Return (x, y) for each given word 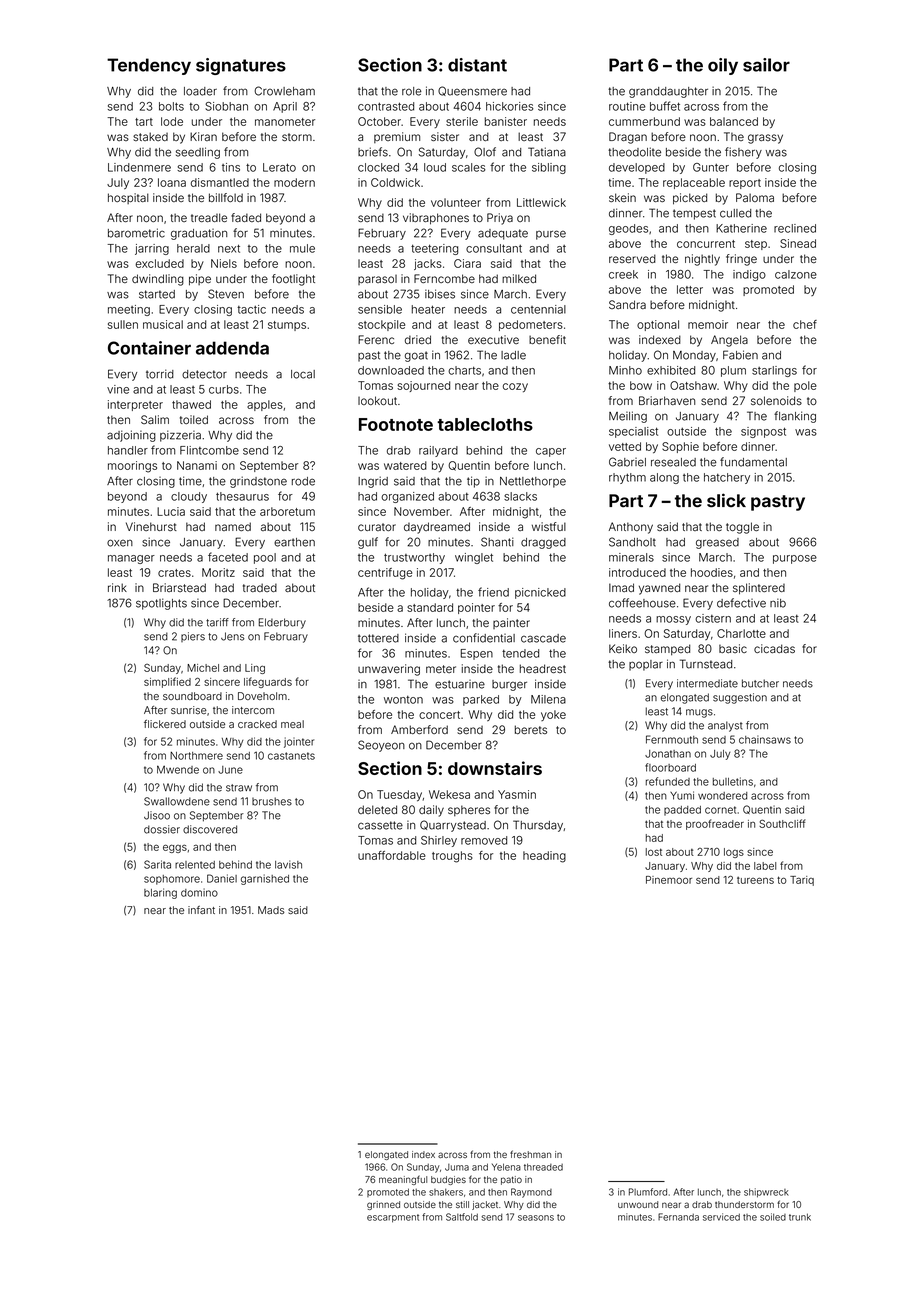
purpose (795, 559)
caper (551, 452)
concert (439, 715)
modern (294, 182)
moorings (132, 467)
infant (201, 910)
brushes (272, 801)
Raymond (531, 1193)
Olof (485, 152)
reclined (795, 228)
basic (733, 648)
